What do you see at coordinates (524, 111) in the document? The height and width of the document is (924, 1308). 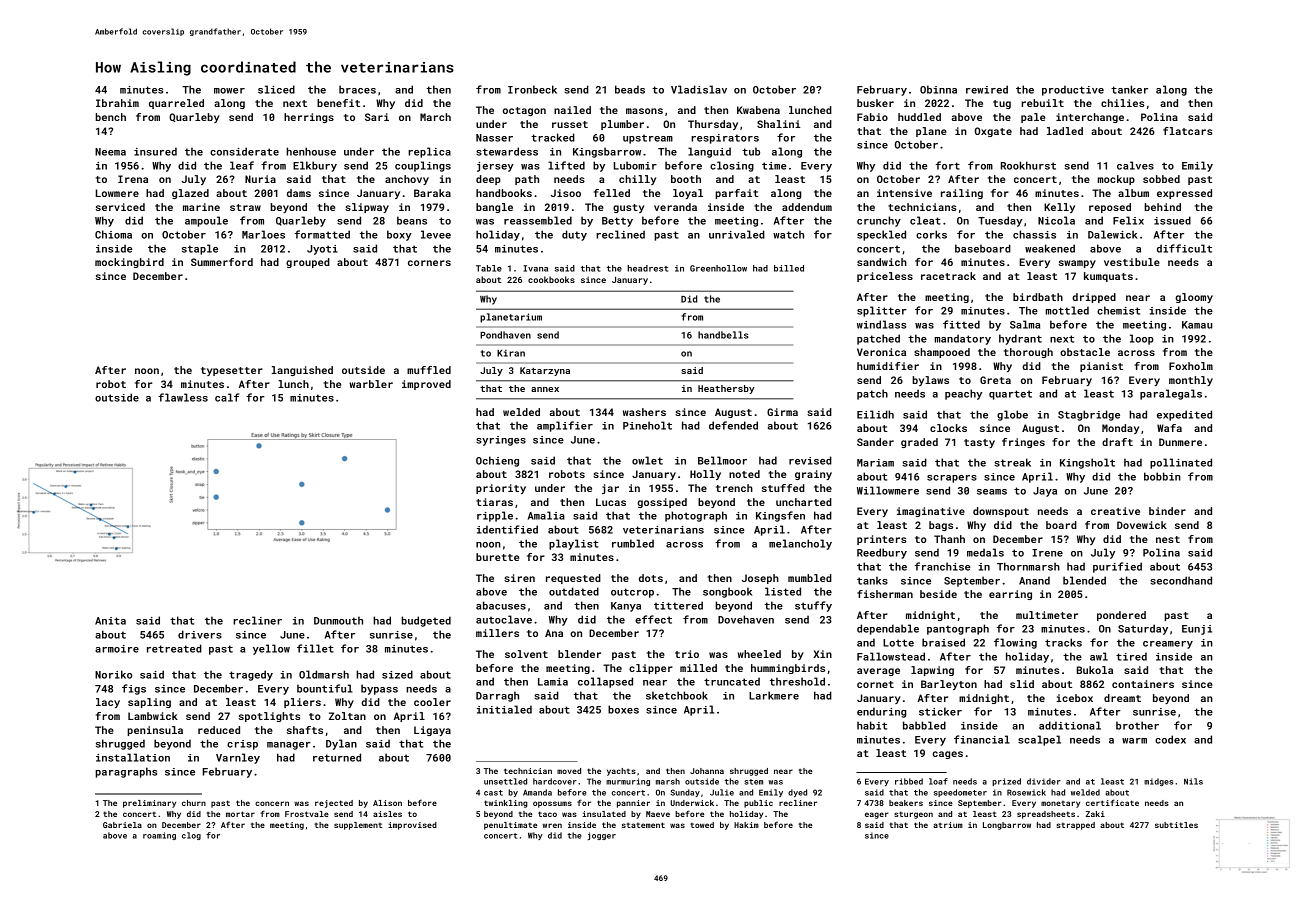 I see `octagon` at bounding box center [524, 111].
